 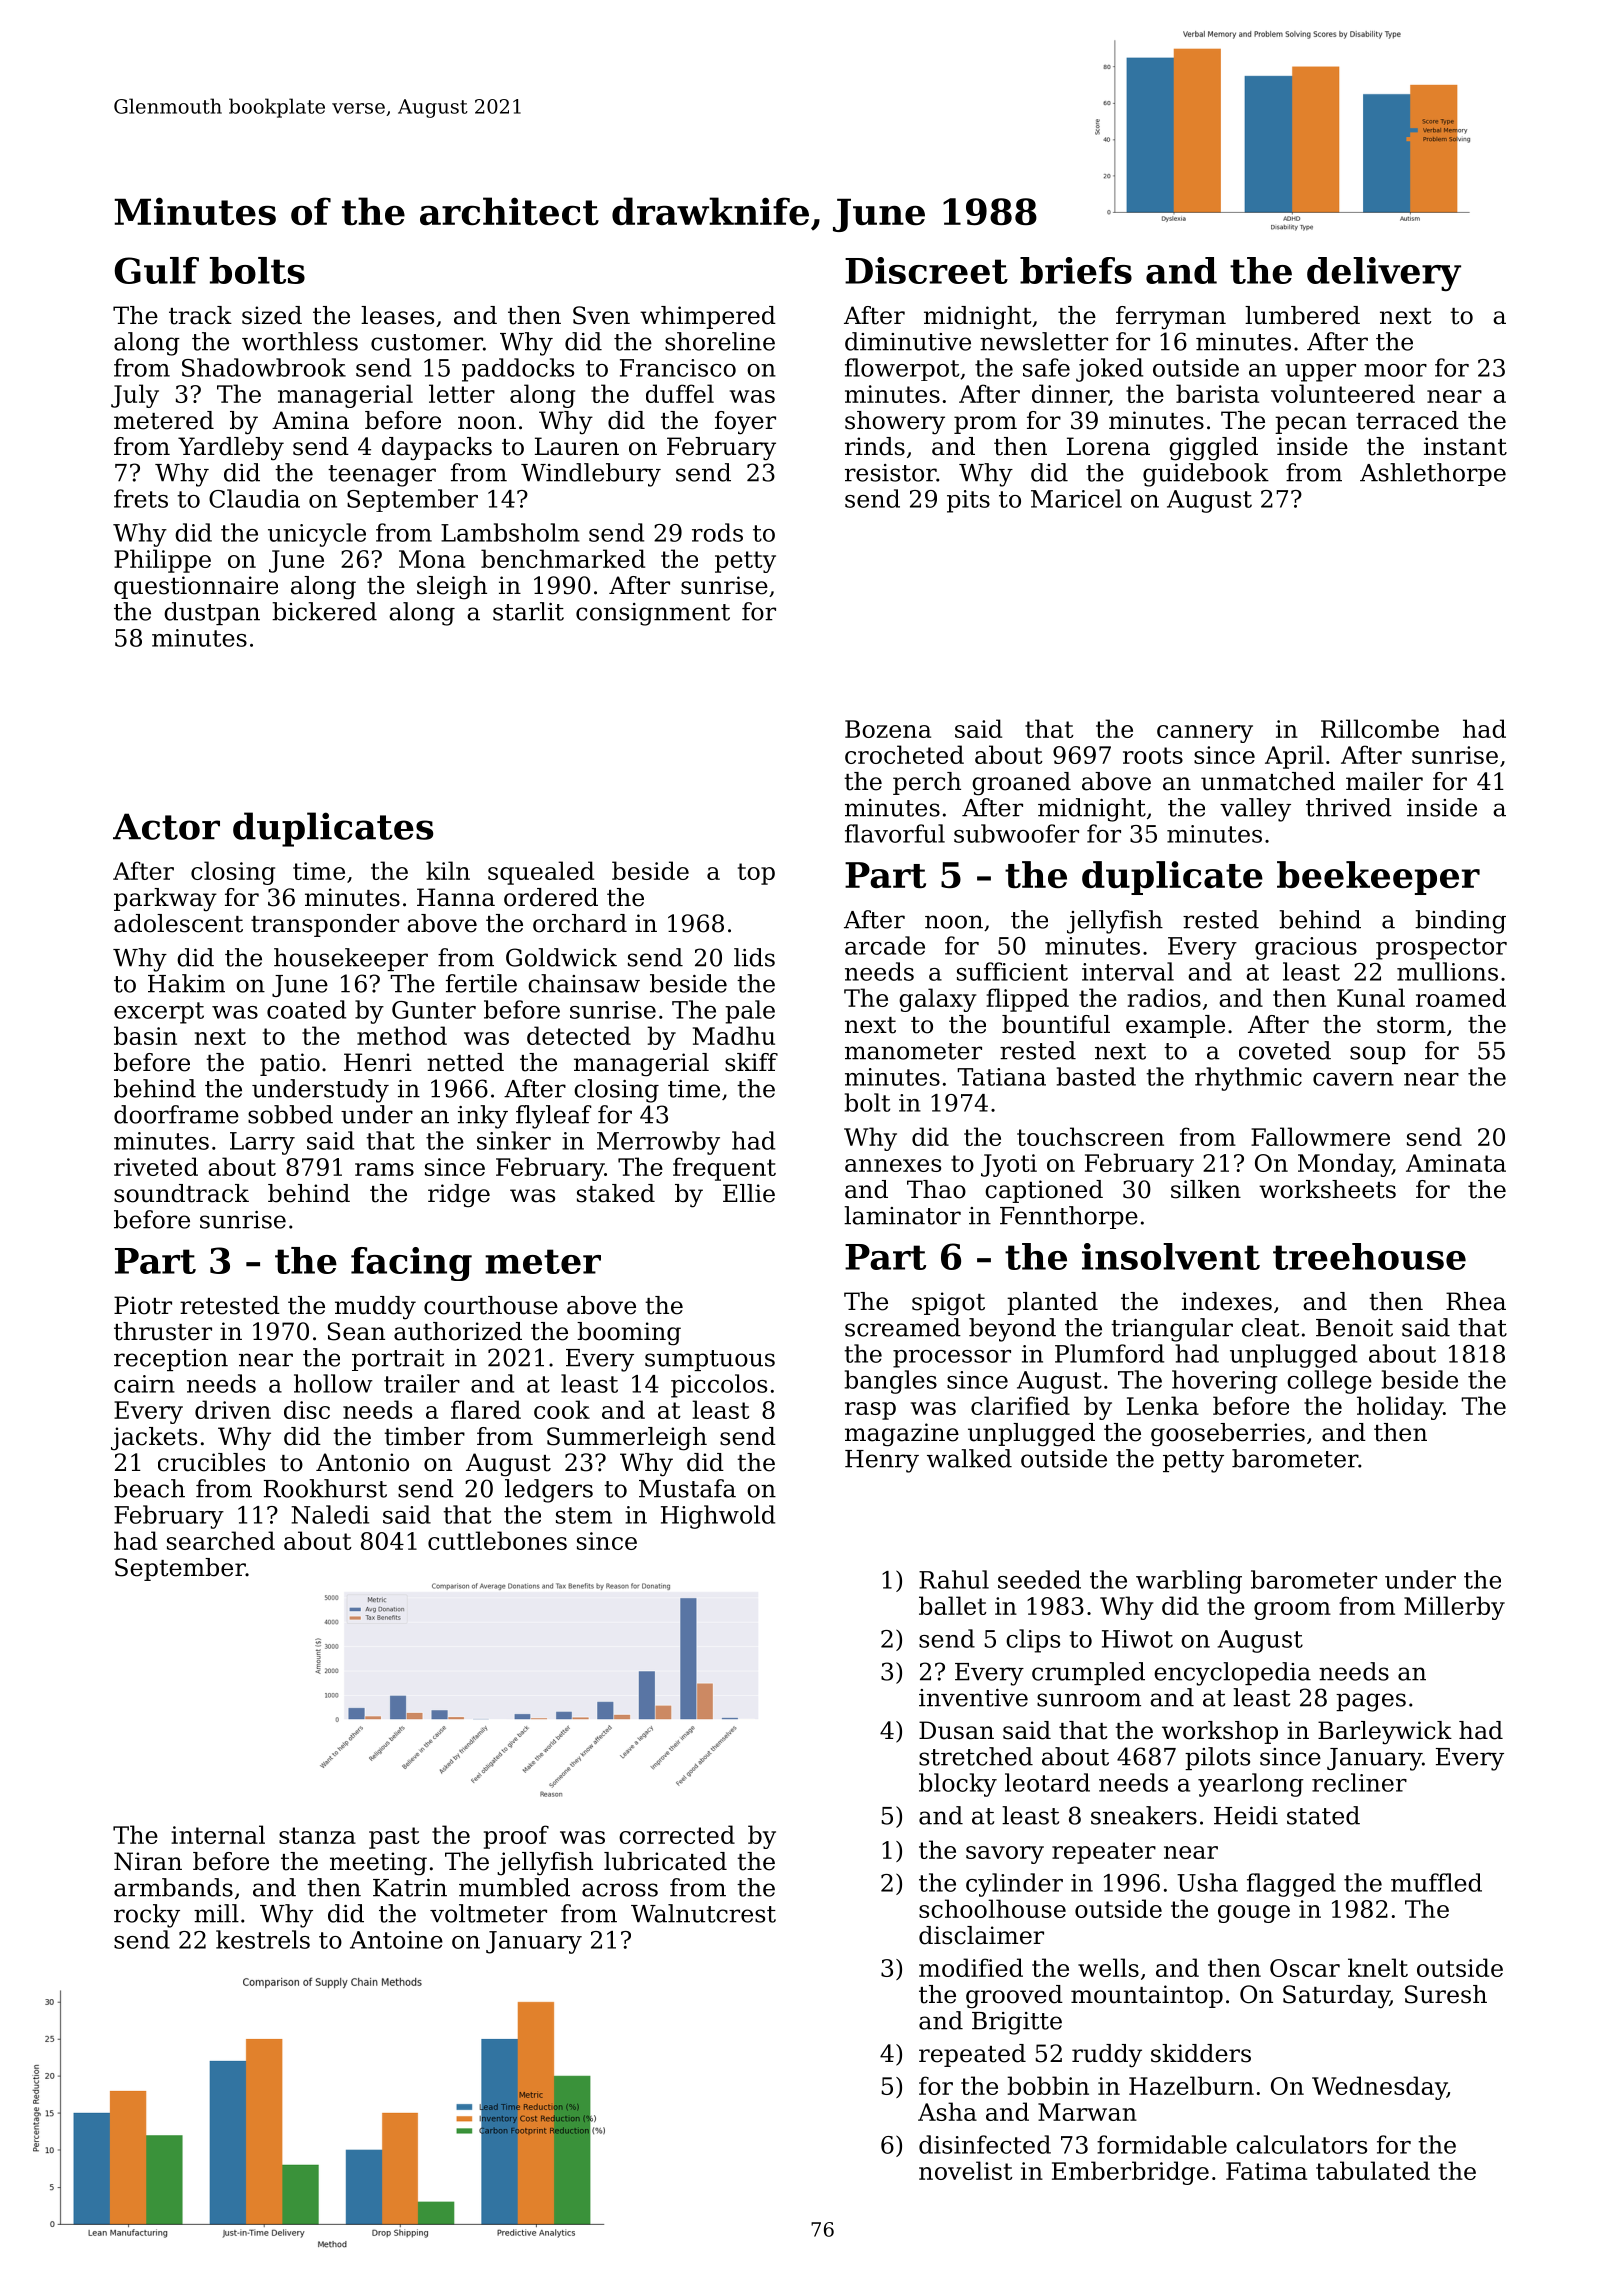 What do you see at coordinates (541, 873) in the screenshot?
I see `squealed` at bounding box center [541, 873].
